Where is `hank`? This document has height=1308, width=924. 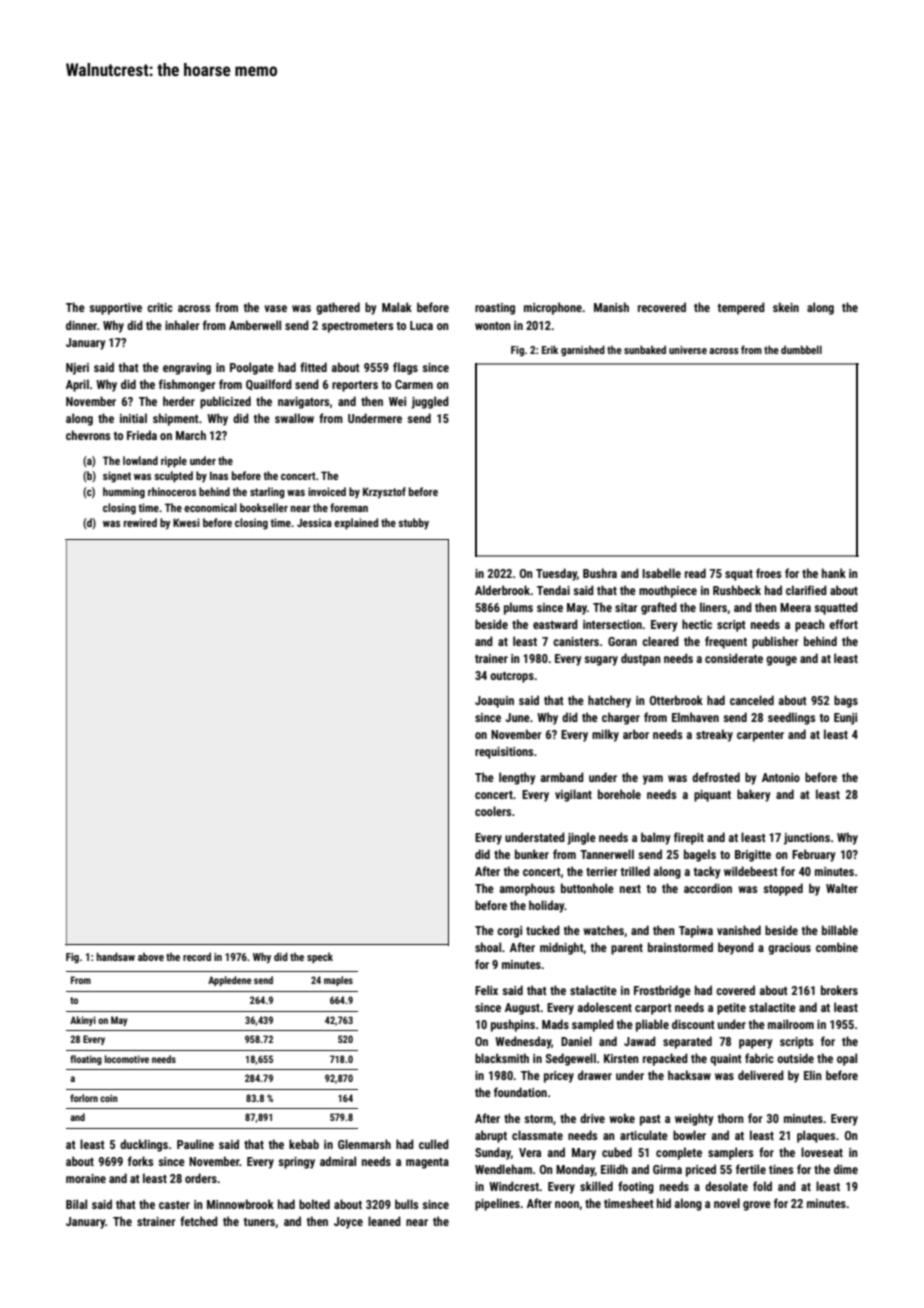
hank is located at coordinates (834, 573).
